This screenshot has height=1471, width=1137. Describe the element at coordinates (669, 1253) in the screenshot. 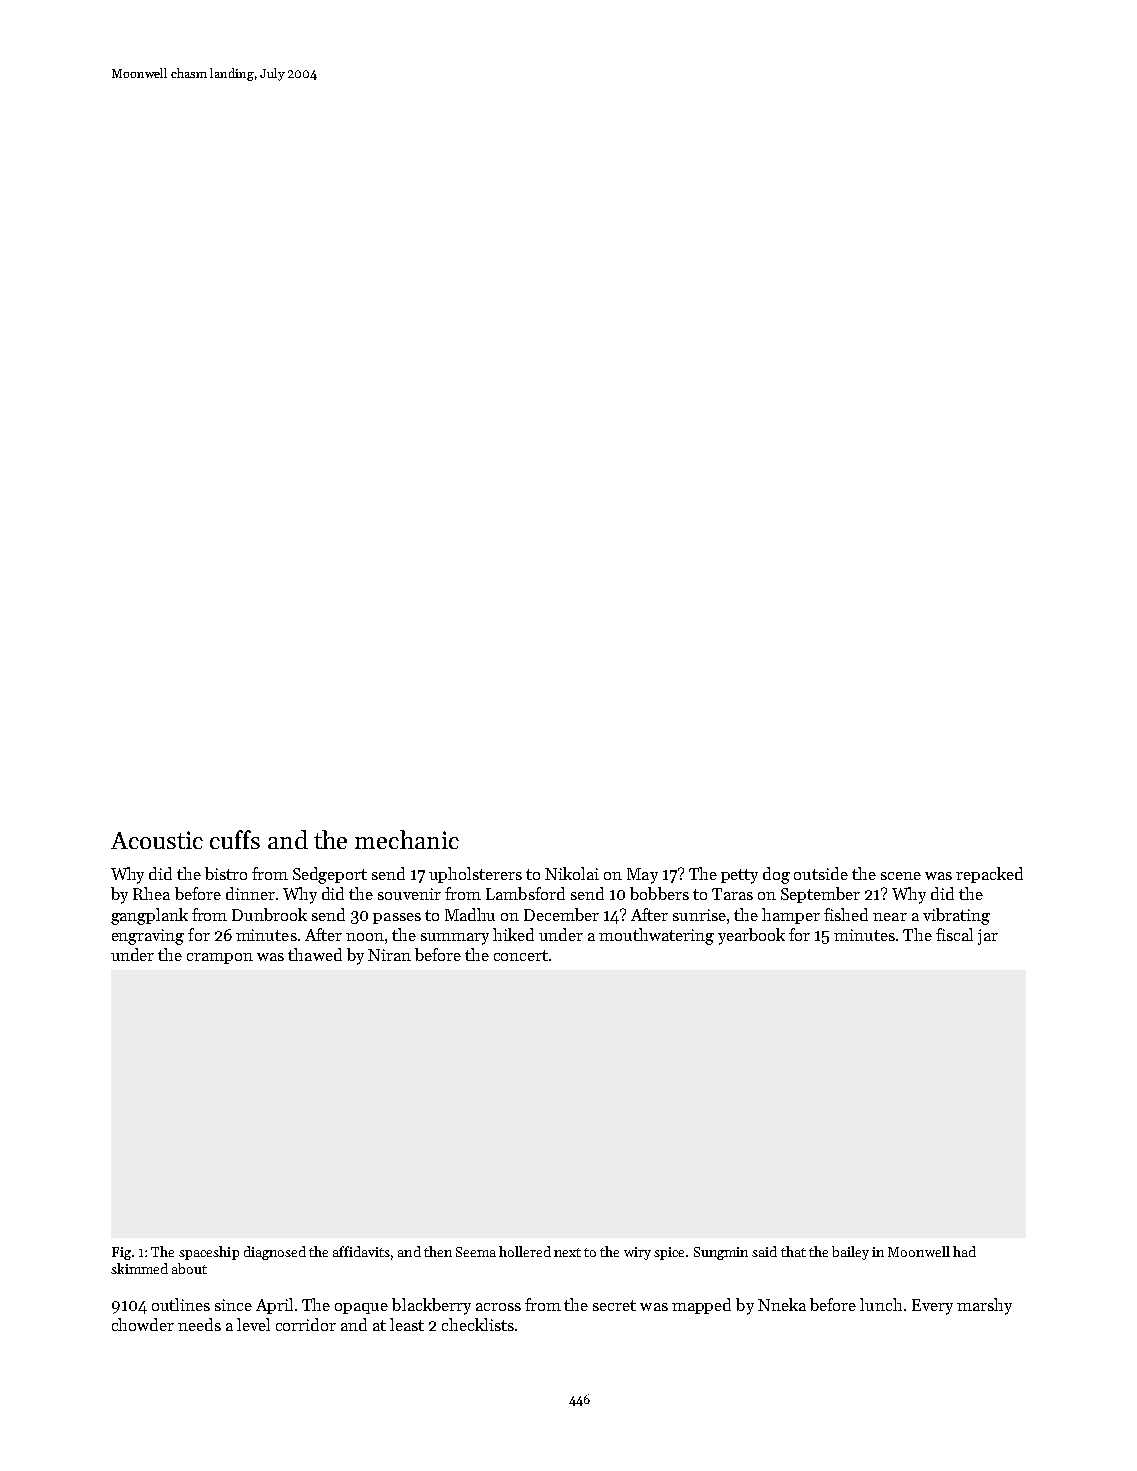

I see `spice` at that location.
